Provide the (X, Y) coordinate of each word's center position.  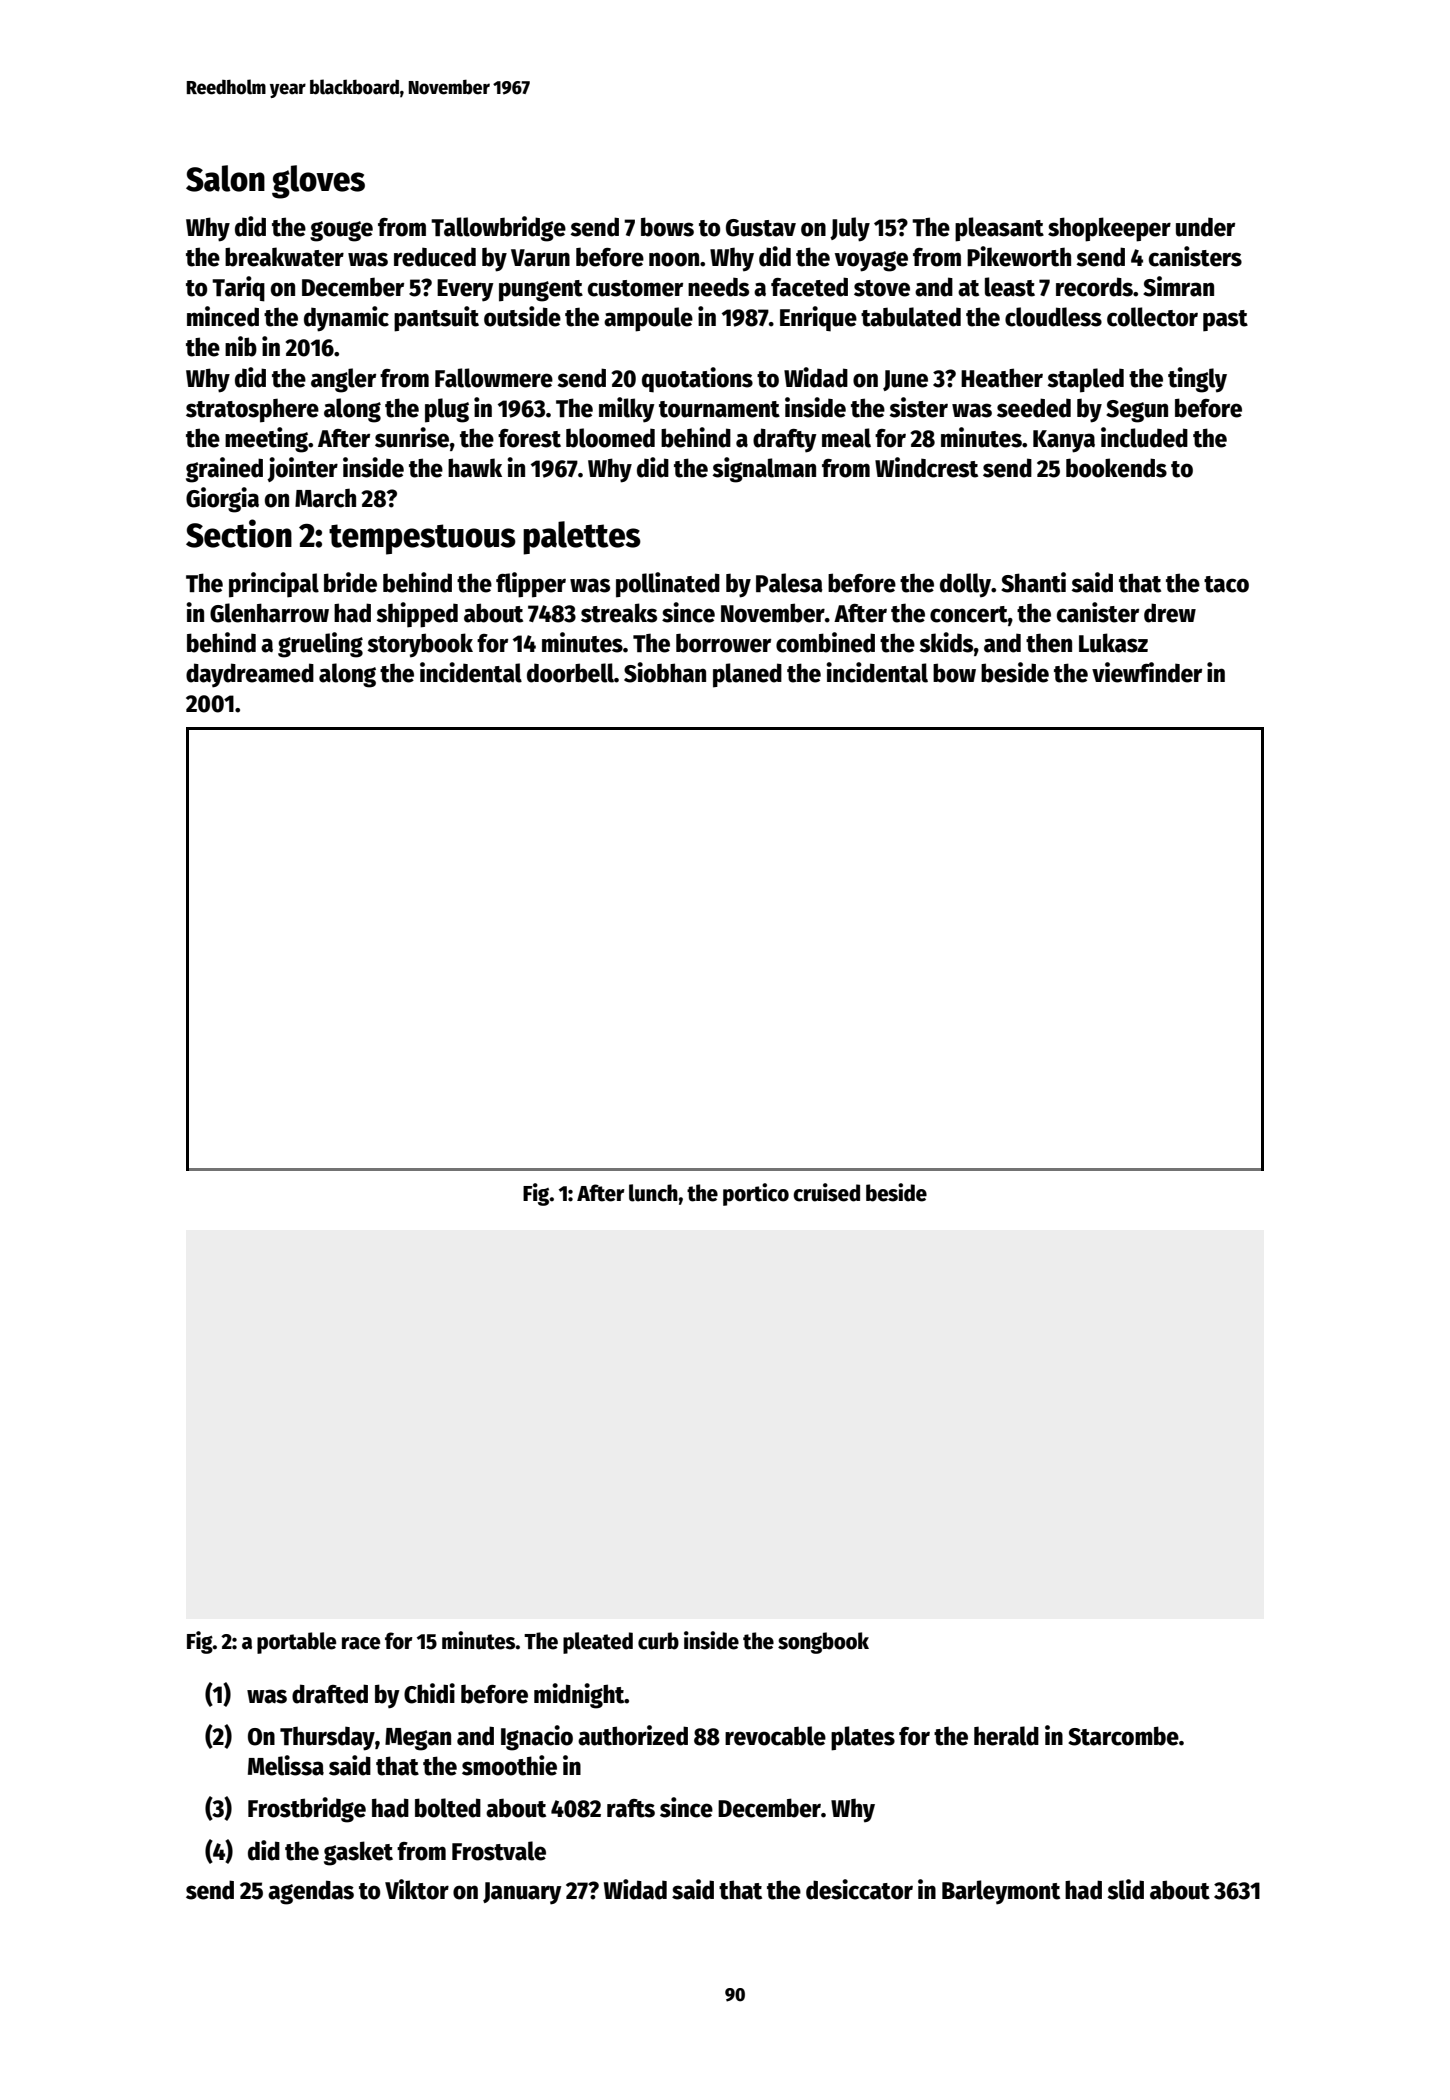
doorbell (570, 673)
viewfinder (1147, 672)
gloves (318, 182)
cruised (826, 1192)
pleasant (999, 229)
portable (296, 1643)
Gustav (761, 228)
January (522, 1893)
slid (1125, 1889)
